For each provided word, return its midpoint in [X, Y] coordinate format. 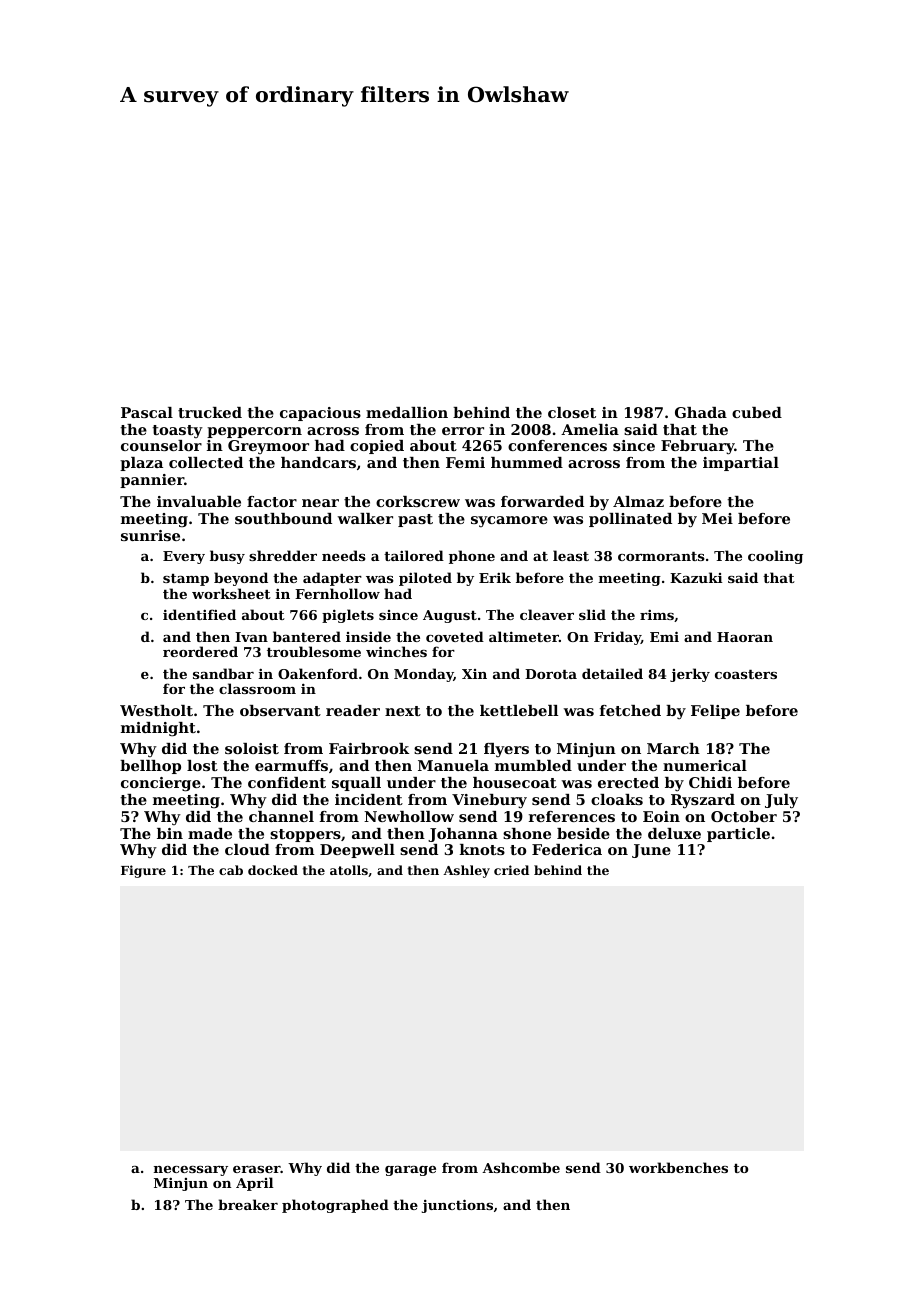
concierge [161, 784]
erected [628, 782]
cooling [775, 557]
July [781, 801]
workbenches [678, 1167]
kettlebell [519, 710]
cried [511, 870]
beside [583, 833]
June [651, 851]
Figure [143, 871]
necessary [191, 1171]
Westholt [156, 710]
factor [272, 501]
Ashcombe [521, 1167]
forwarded [542, 501]
